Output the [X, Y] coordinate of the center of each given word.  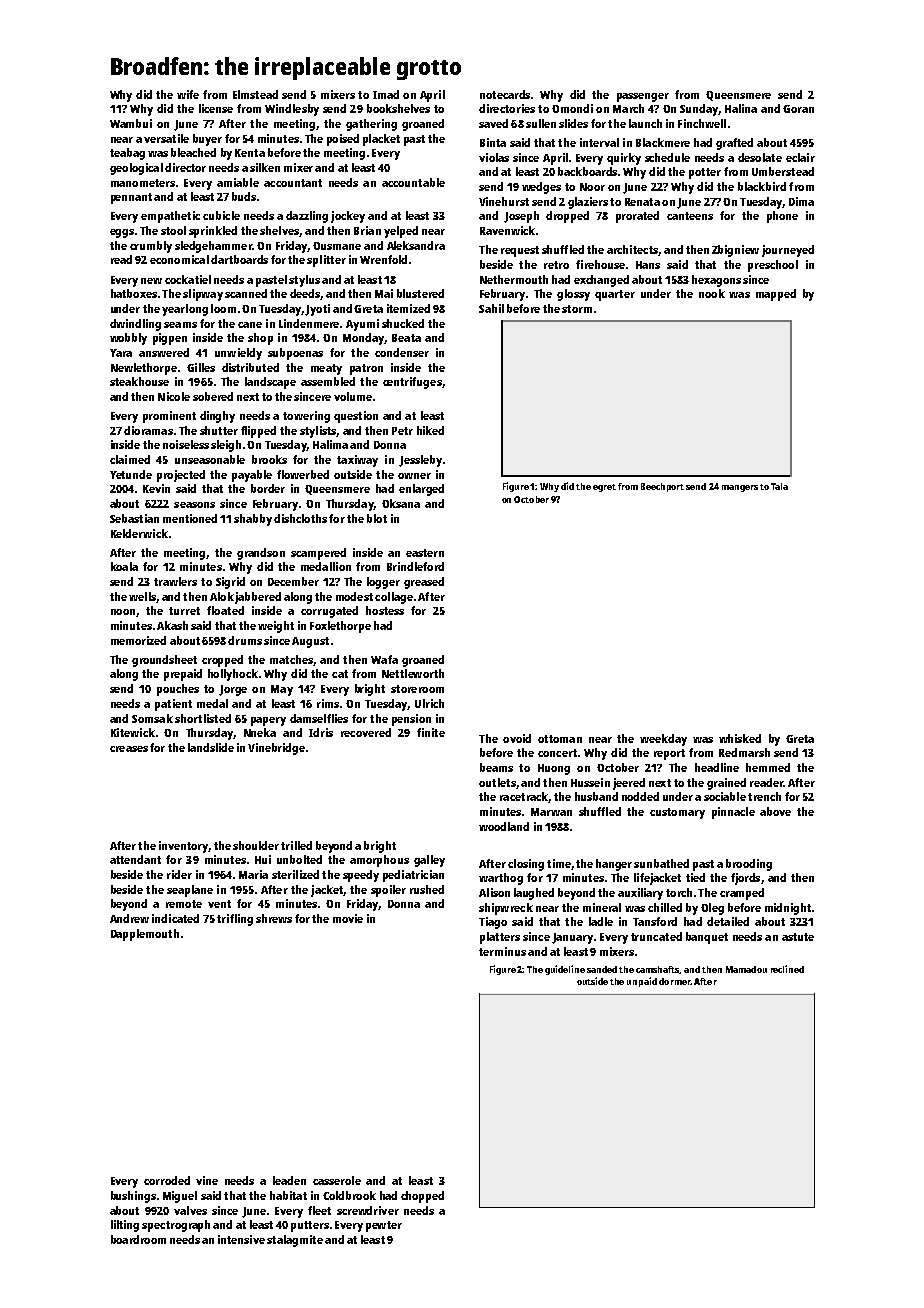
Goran [798, 109]
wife [188, 94]
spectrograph [176, 1226]
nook [712, 293]
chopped [422, 1197]
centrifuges [412, 383]
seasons [194, 505]
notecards [505, 94]
